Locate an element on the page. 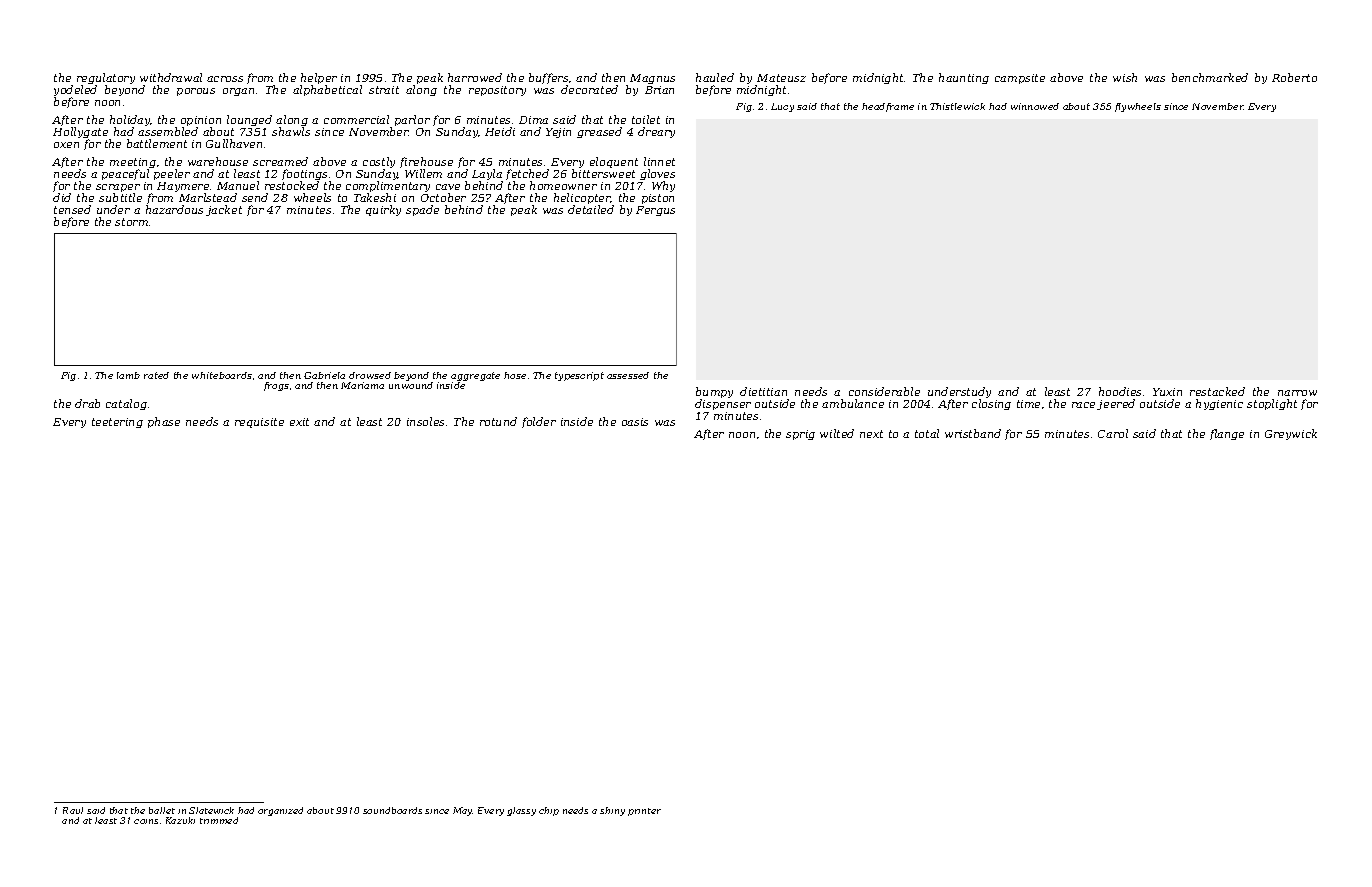 This image has width=1372, height=887. ambulance is located at coordinates (853, 403).
